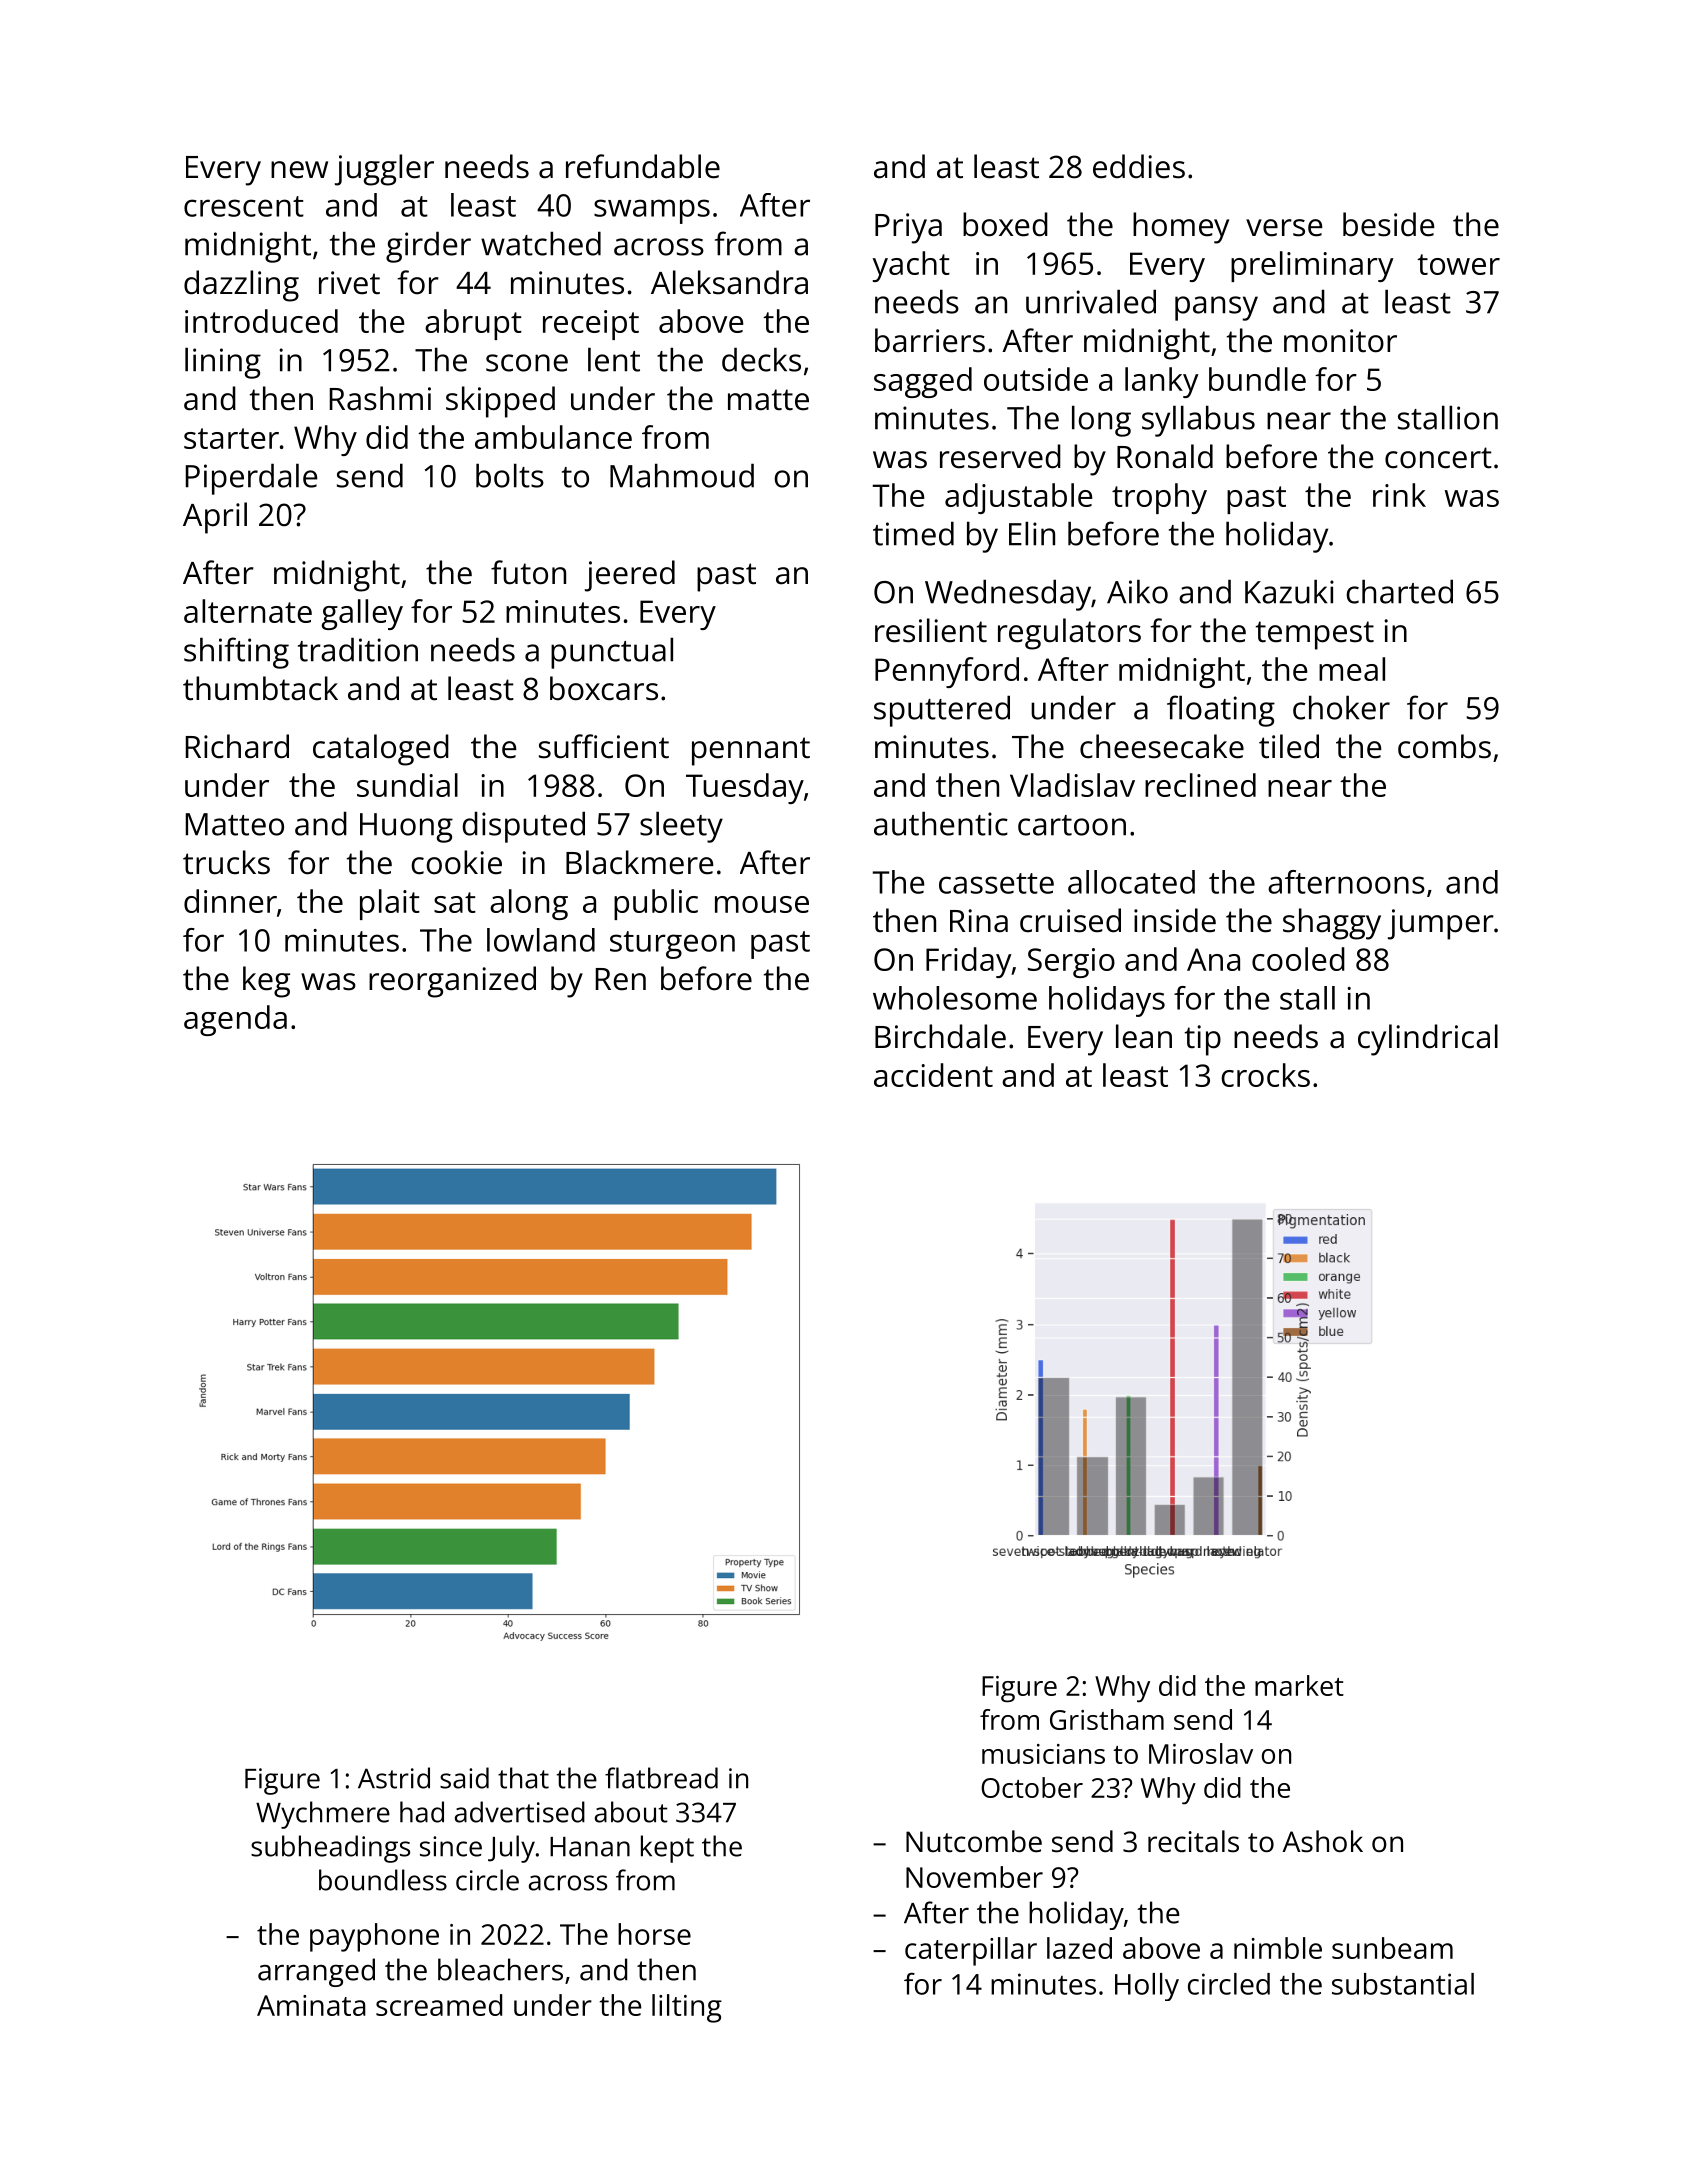 The height and width of the screenshot is (2178, 1683). What do you see at coordinates (1299, 1685) in the screenshot?
I see `market` at bounding box center [1299, 1685].
